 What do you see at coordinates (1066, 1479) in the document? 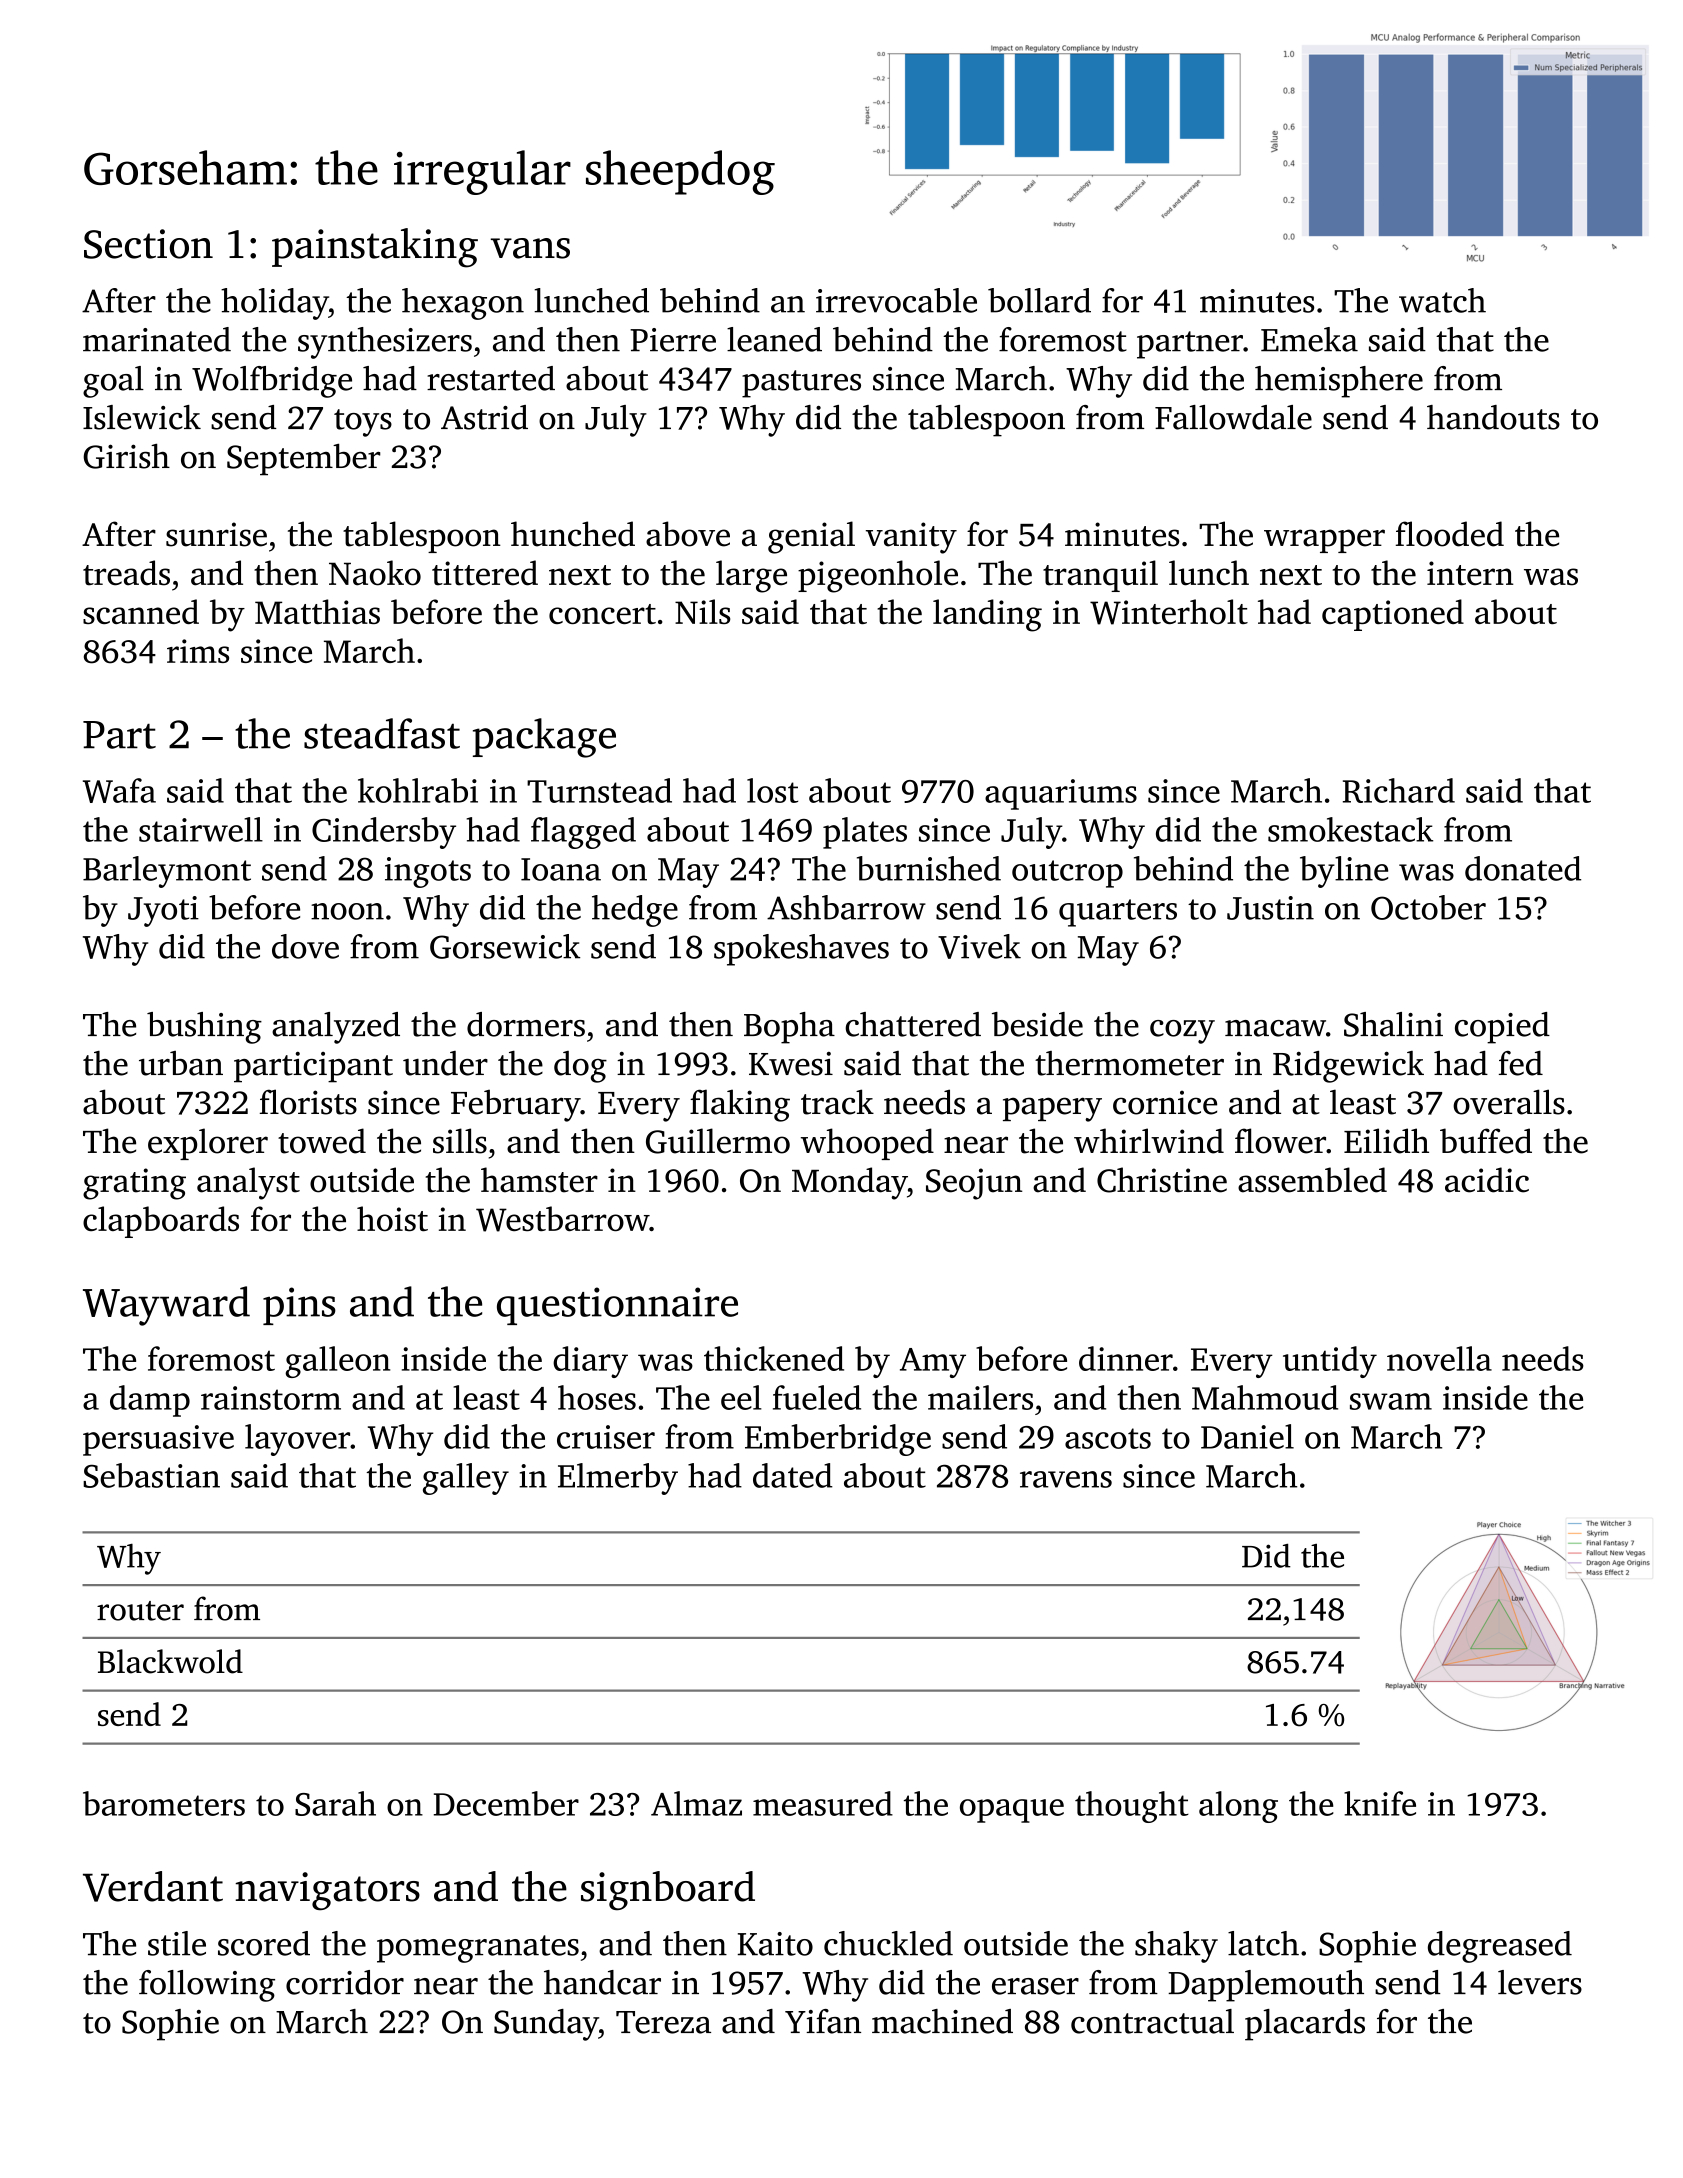
I see `ravens` at bounding box center [1066, 1479].
